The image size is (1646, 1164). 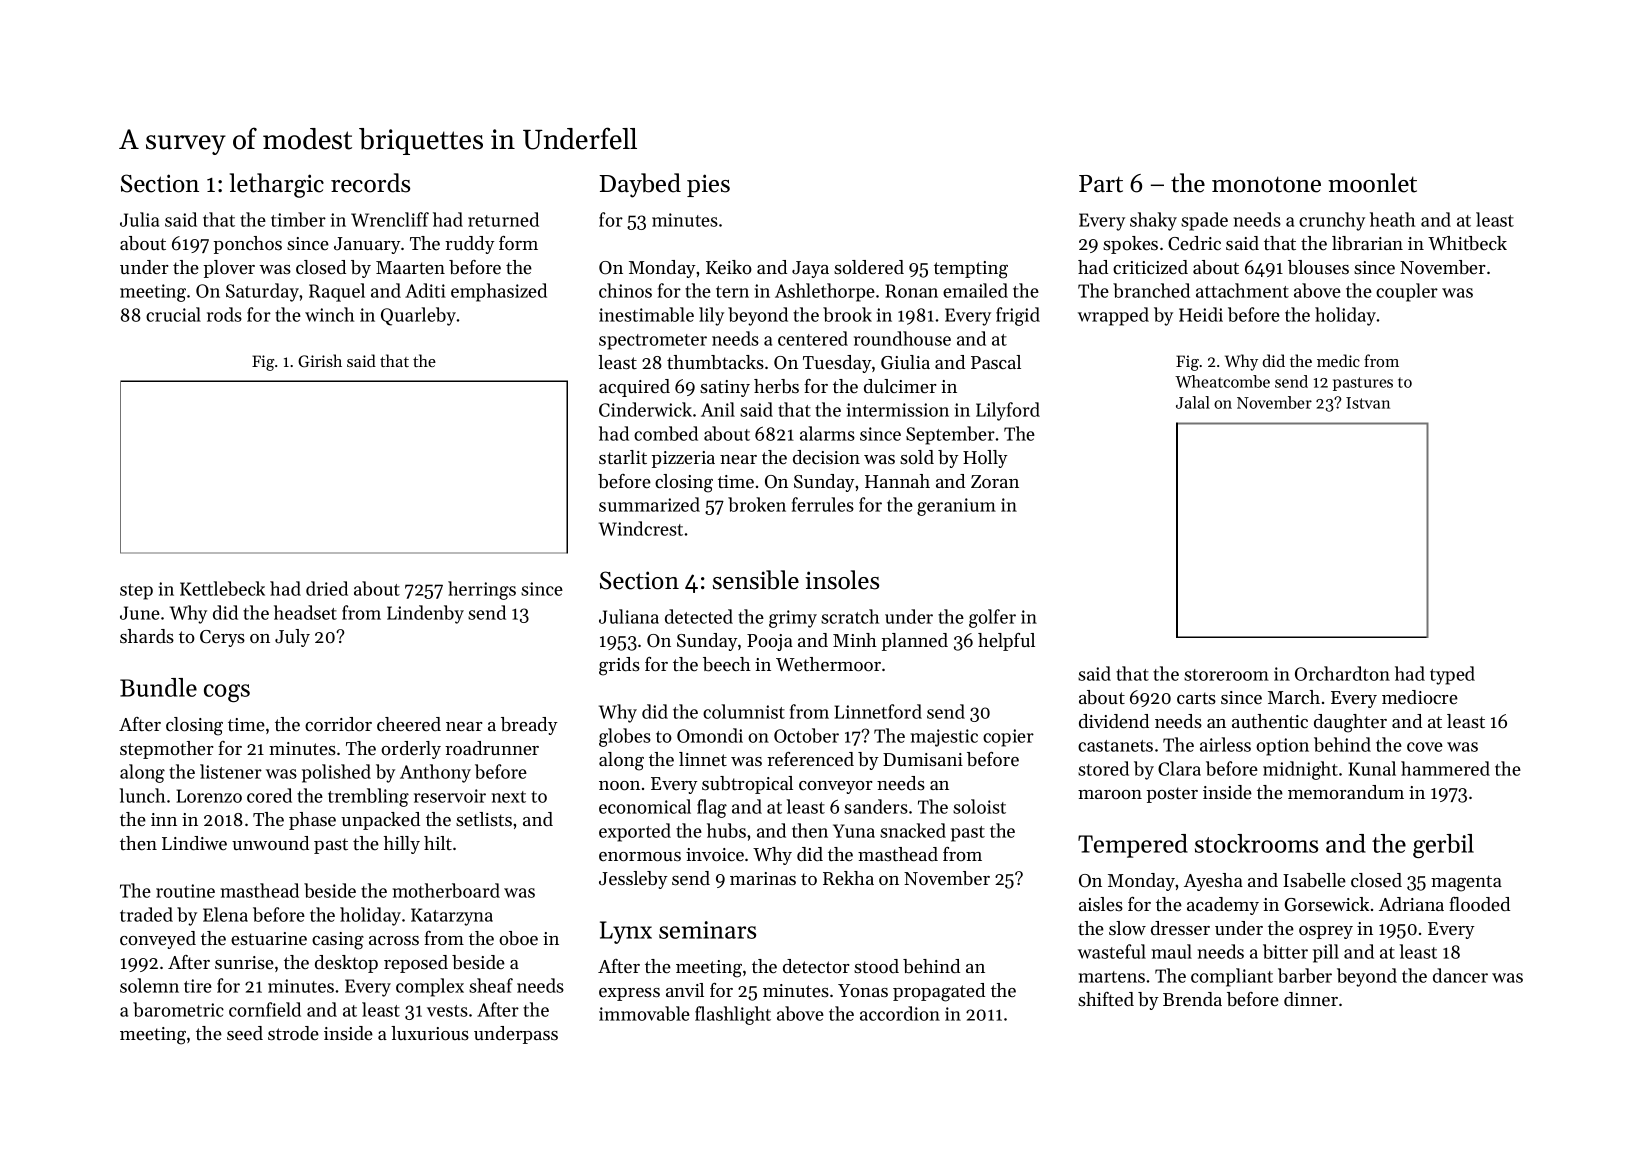 I want to click on typed, so click(x=1452, y=675).
